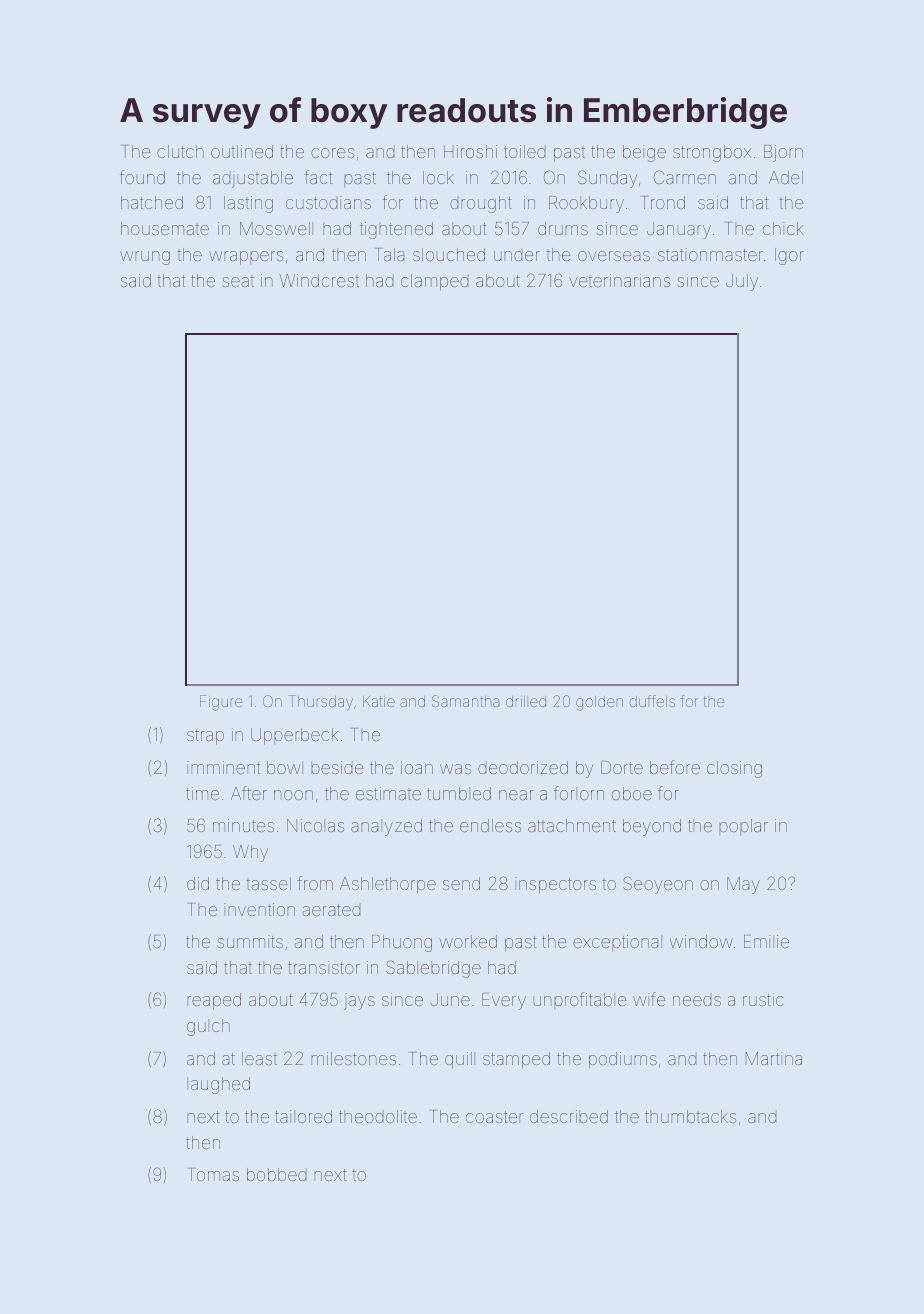 The image size is (924, 1314). What do you see at coordinates (435, 282) in the image?
I see `clamped` at bounding box center [435, 282].
